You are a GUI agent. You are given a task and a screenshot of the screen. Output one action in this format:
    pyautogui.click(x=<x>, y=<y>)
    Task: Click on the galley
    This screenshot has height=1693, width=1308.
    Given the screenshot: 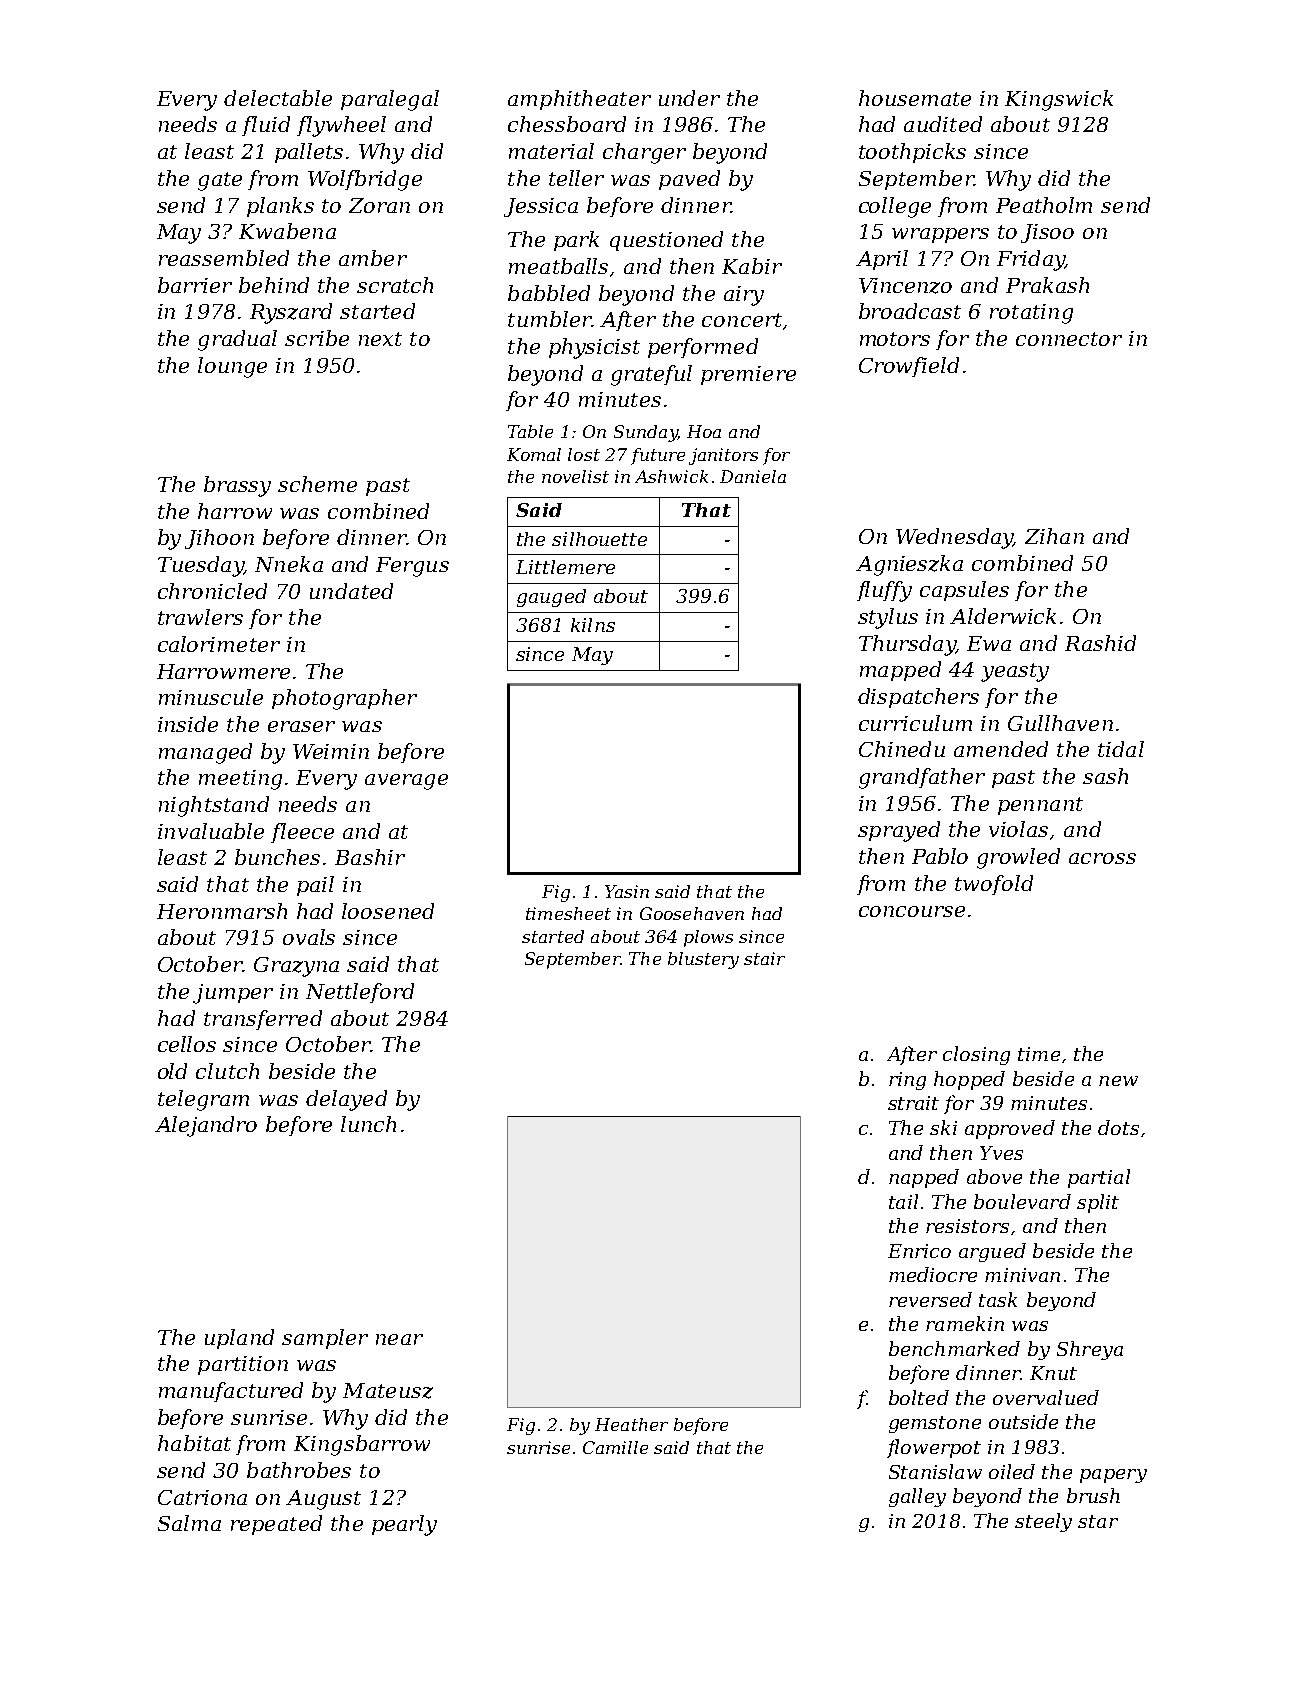 What is the action you would take?
    pyautogui.click(x=917, y=1497)
